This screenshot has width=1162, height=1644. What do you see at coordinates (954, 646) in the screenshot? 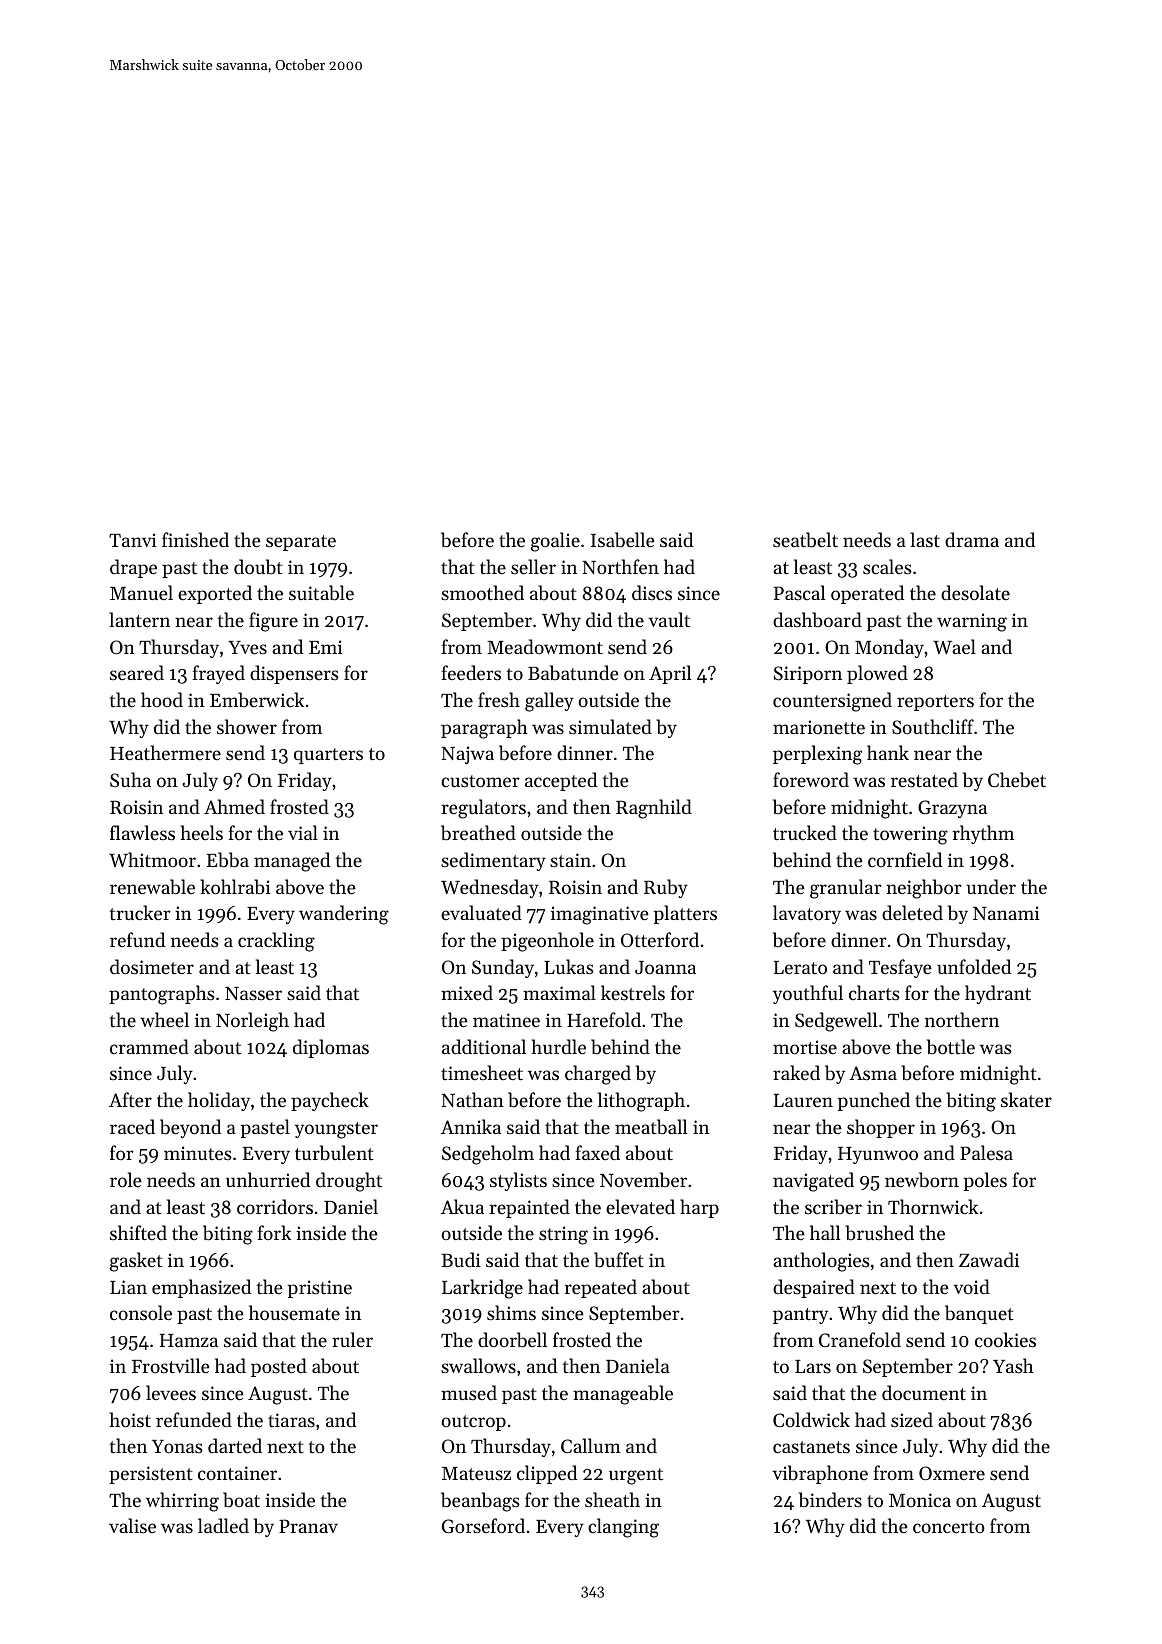
I see `Wael` at bounding box center [954, 646].
